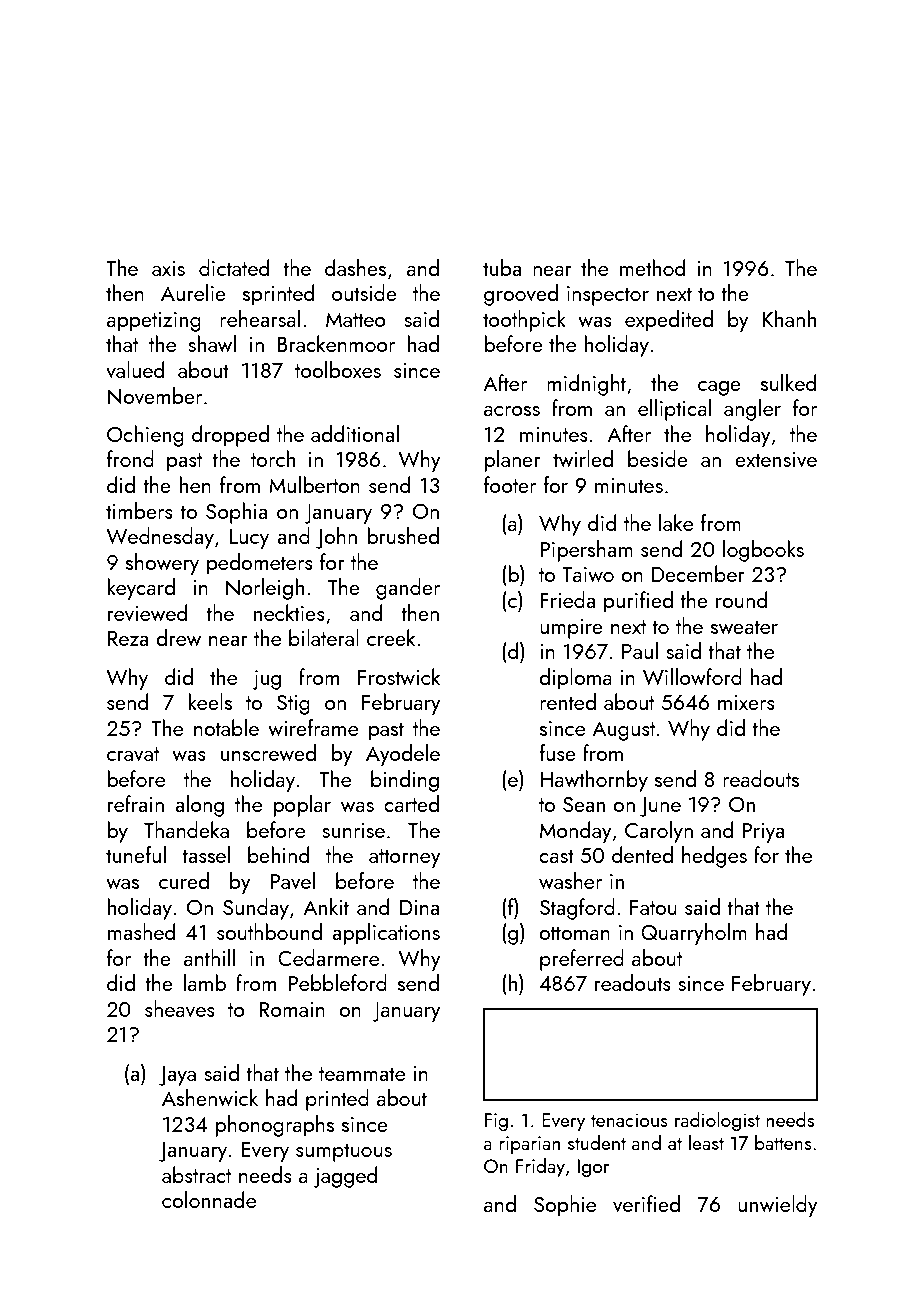 This page has height=1311, width=924. I want to click on lake, so click(676, 522).
